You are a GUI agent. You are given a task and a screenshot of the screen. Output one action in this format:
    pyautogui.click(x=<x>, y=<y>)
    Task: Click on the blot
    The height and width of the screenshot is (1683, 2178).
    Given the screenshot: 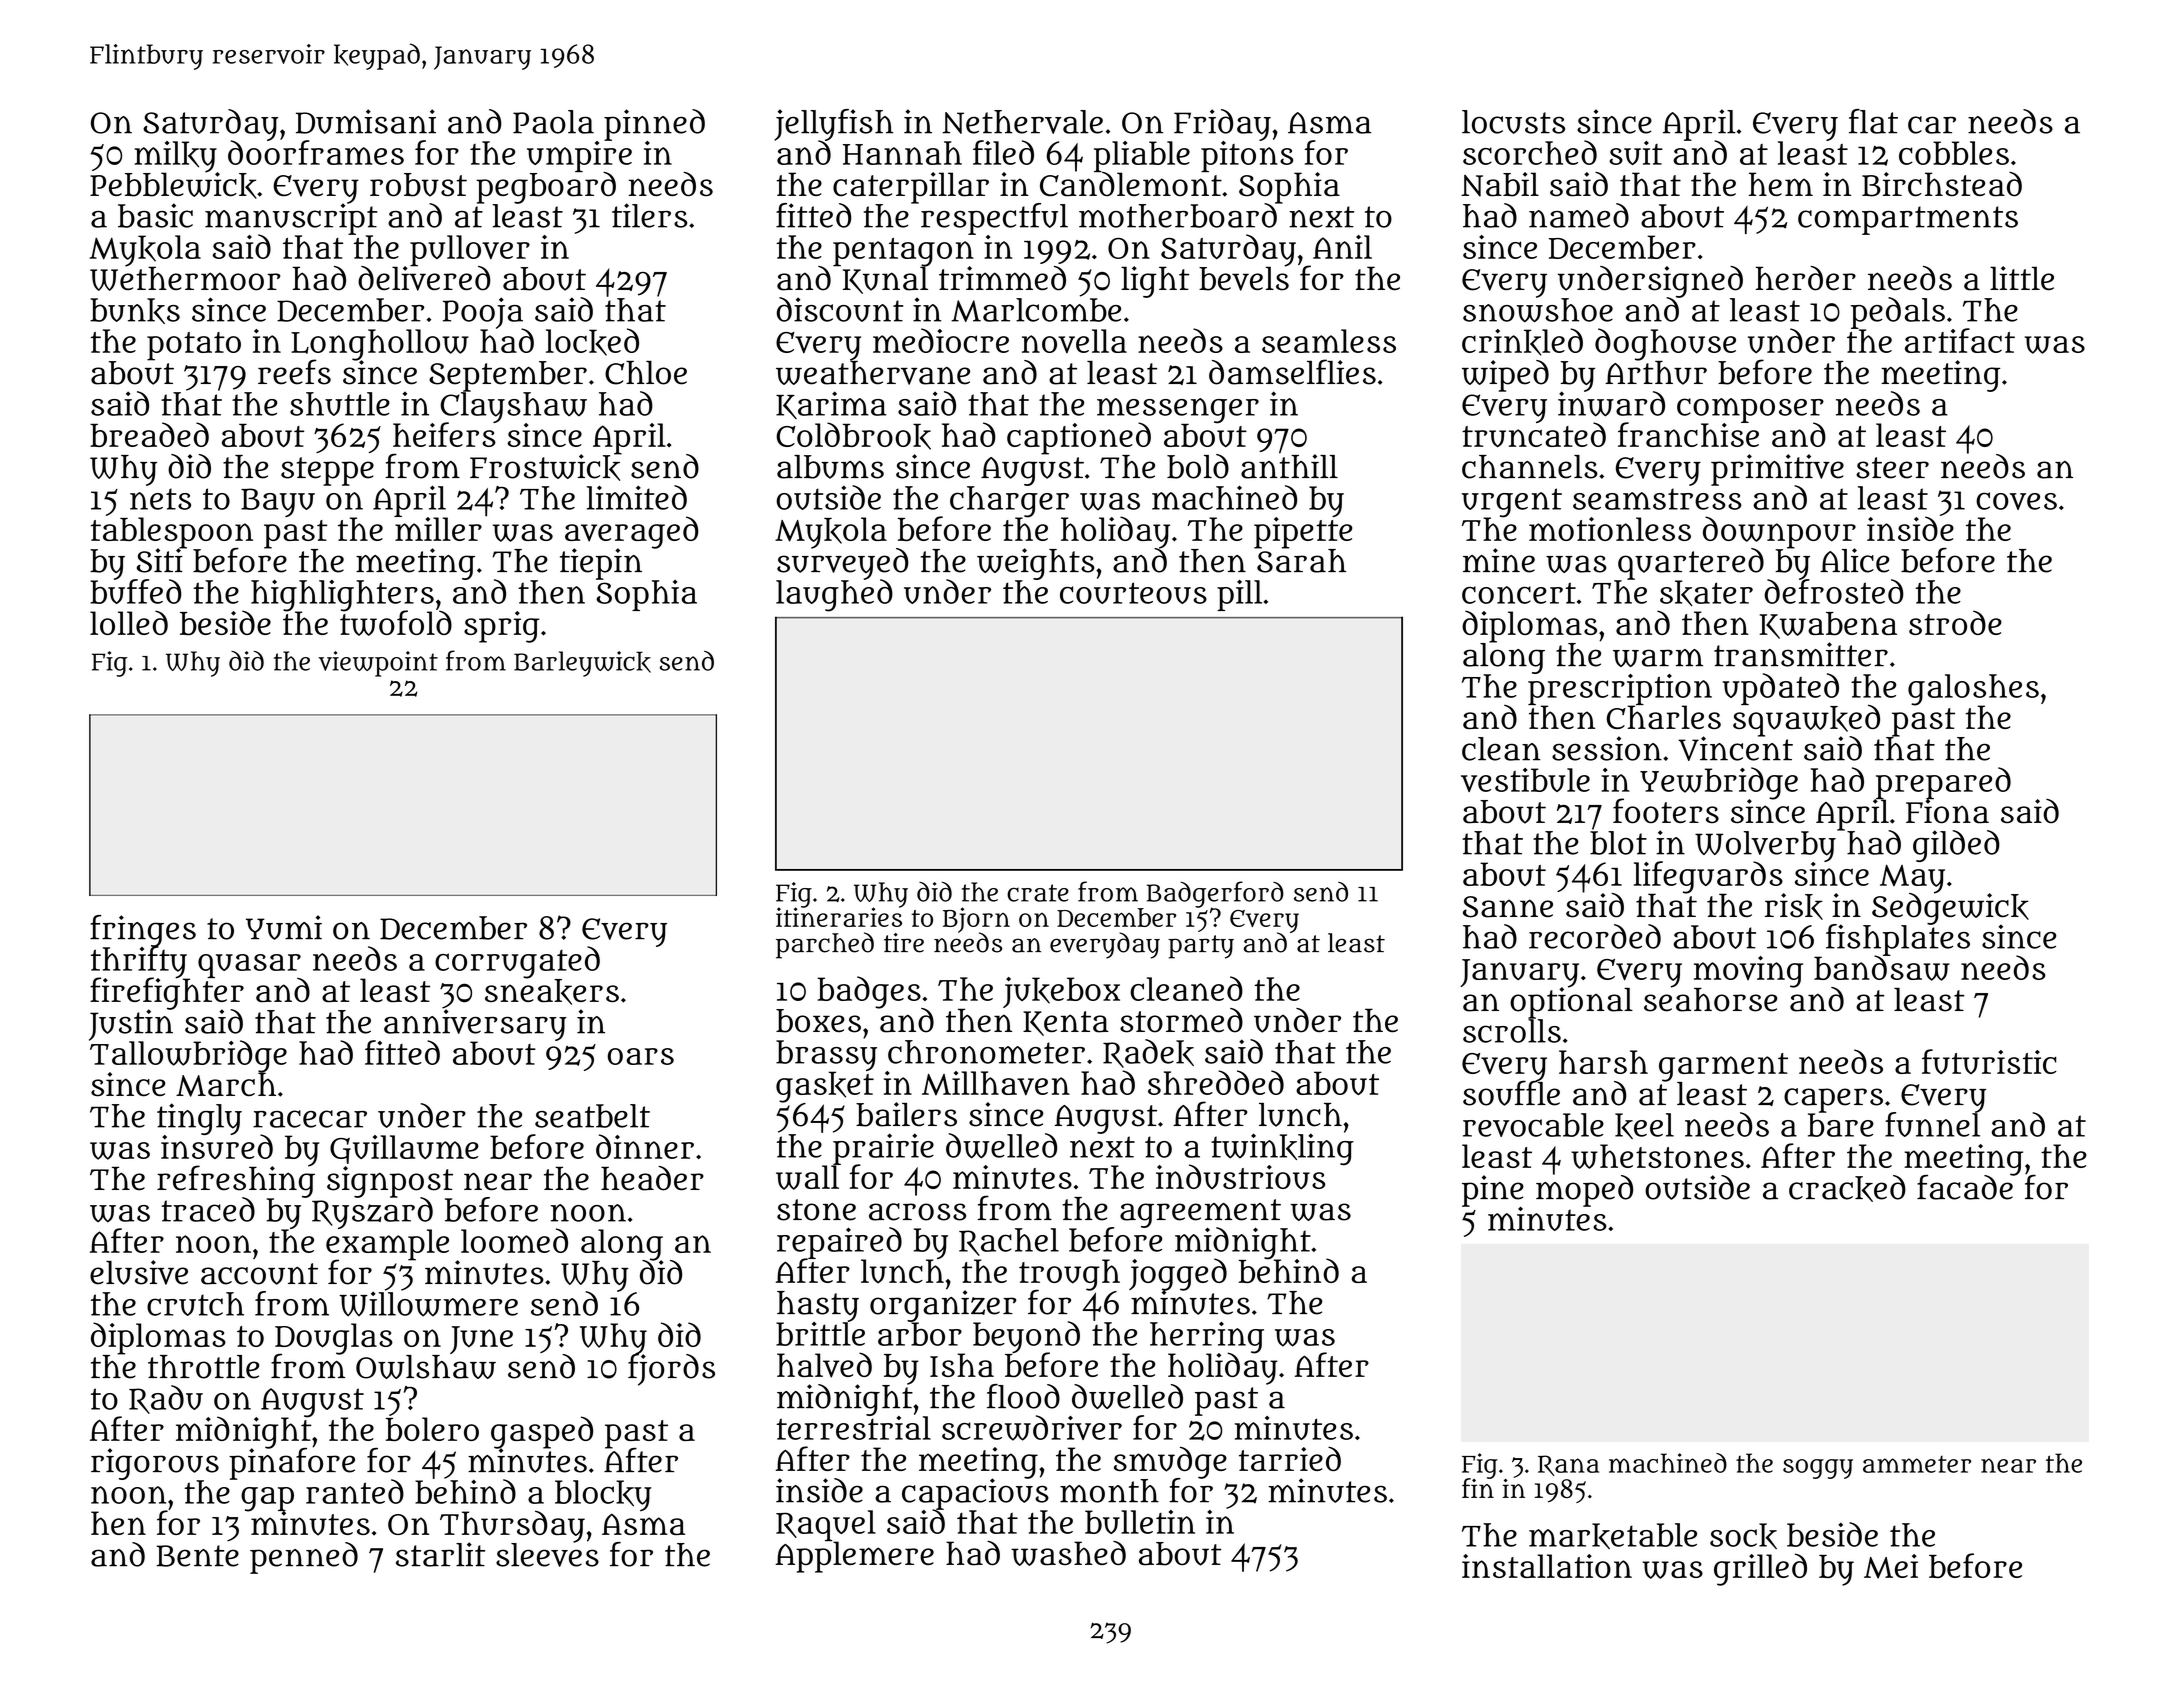 What is the action you would take?
    pyautogui.click(x=1618, y=843)
